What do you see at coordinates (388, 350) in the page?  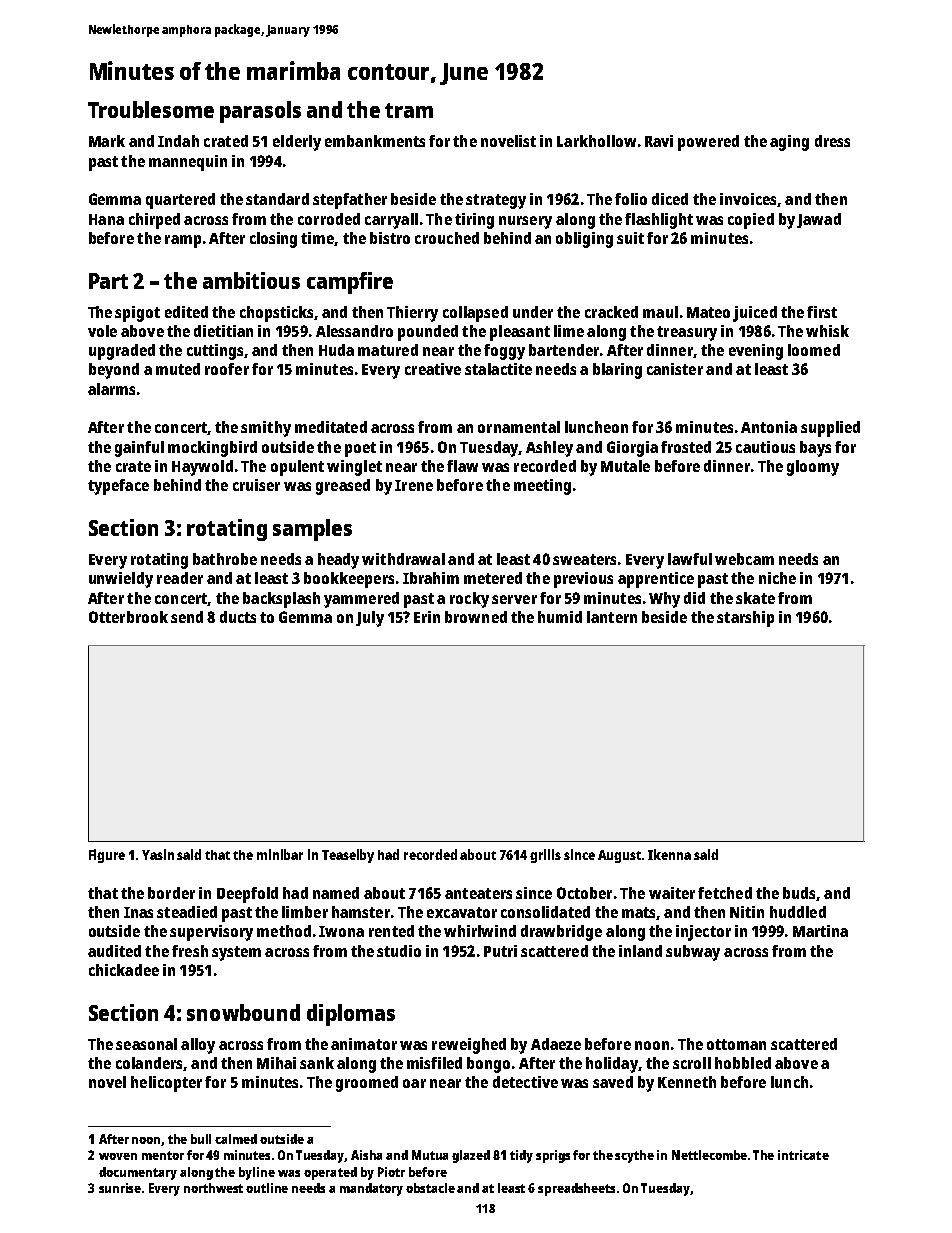 I see `matured` at bounding box center [388, 350].
